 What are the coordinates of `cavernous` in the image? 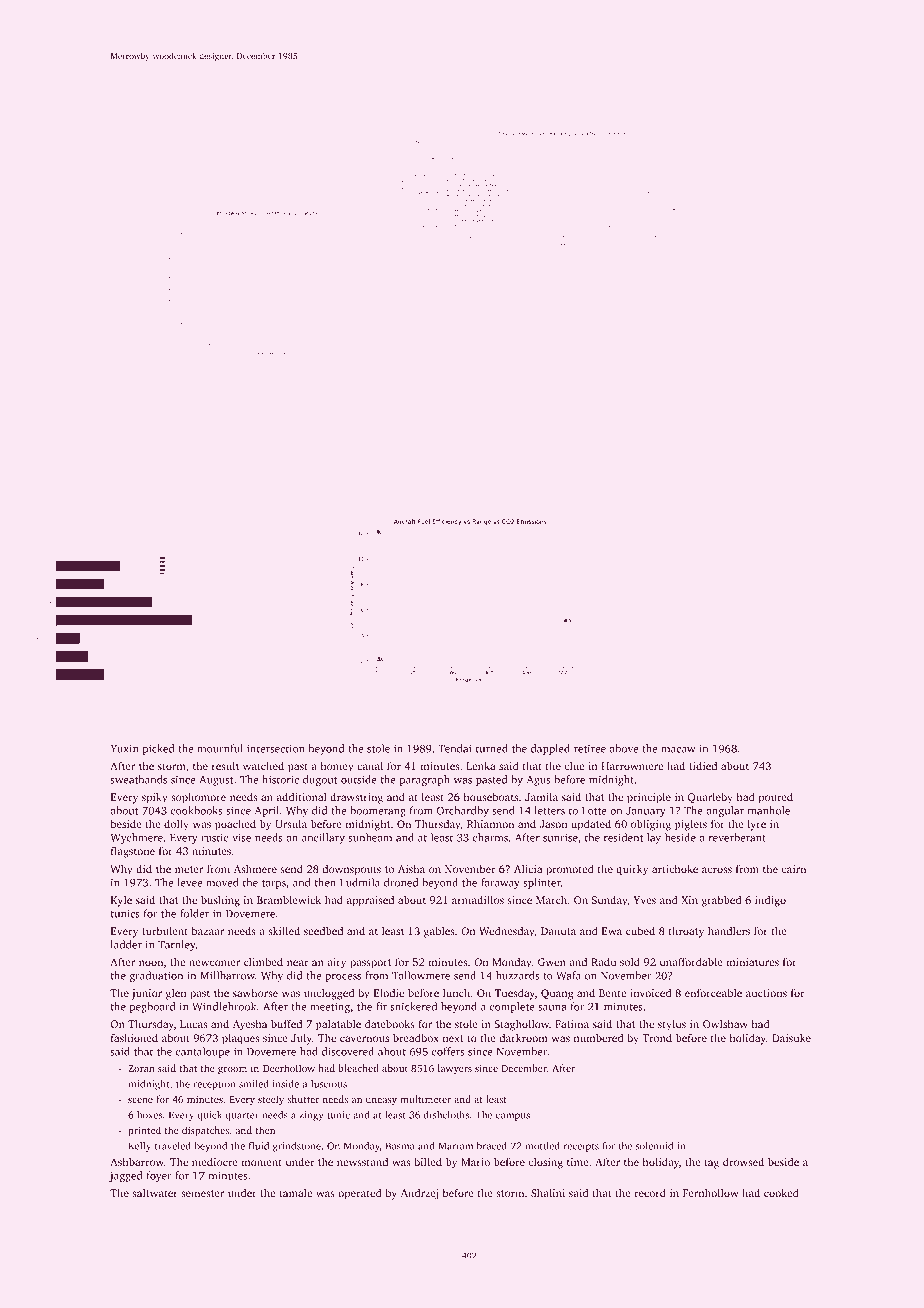 It's located at (364, 1039).
